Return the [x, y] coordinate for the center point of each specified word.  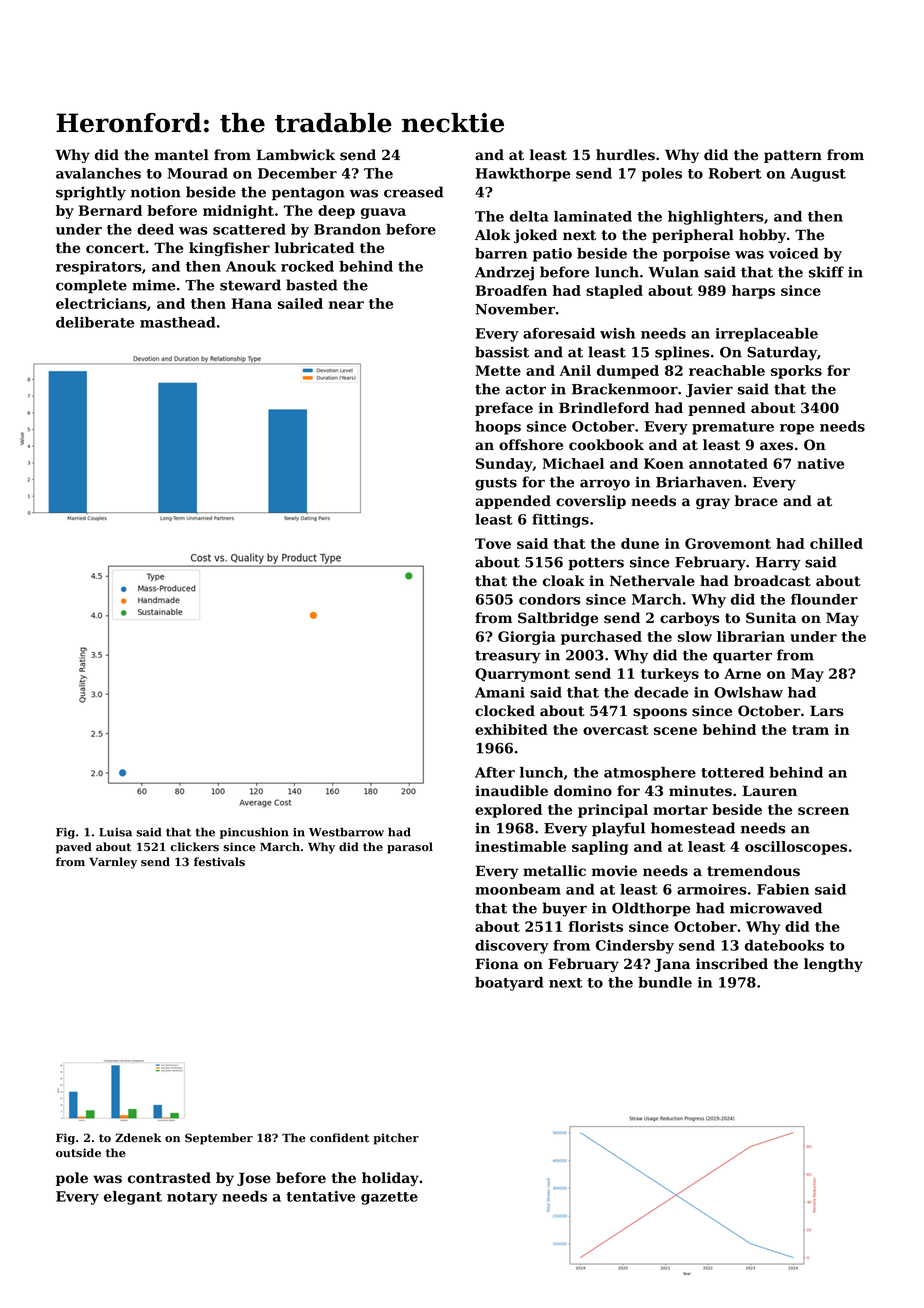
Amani [500, 692]
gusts [496, 484]
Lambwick [295, 155]
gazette [389, 1198]
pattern [793, 156]
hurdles [625, 155]
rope [797, 429]
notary [192, 1198]
